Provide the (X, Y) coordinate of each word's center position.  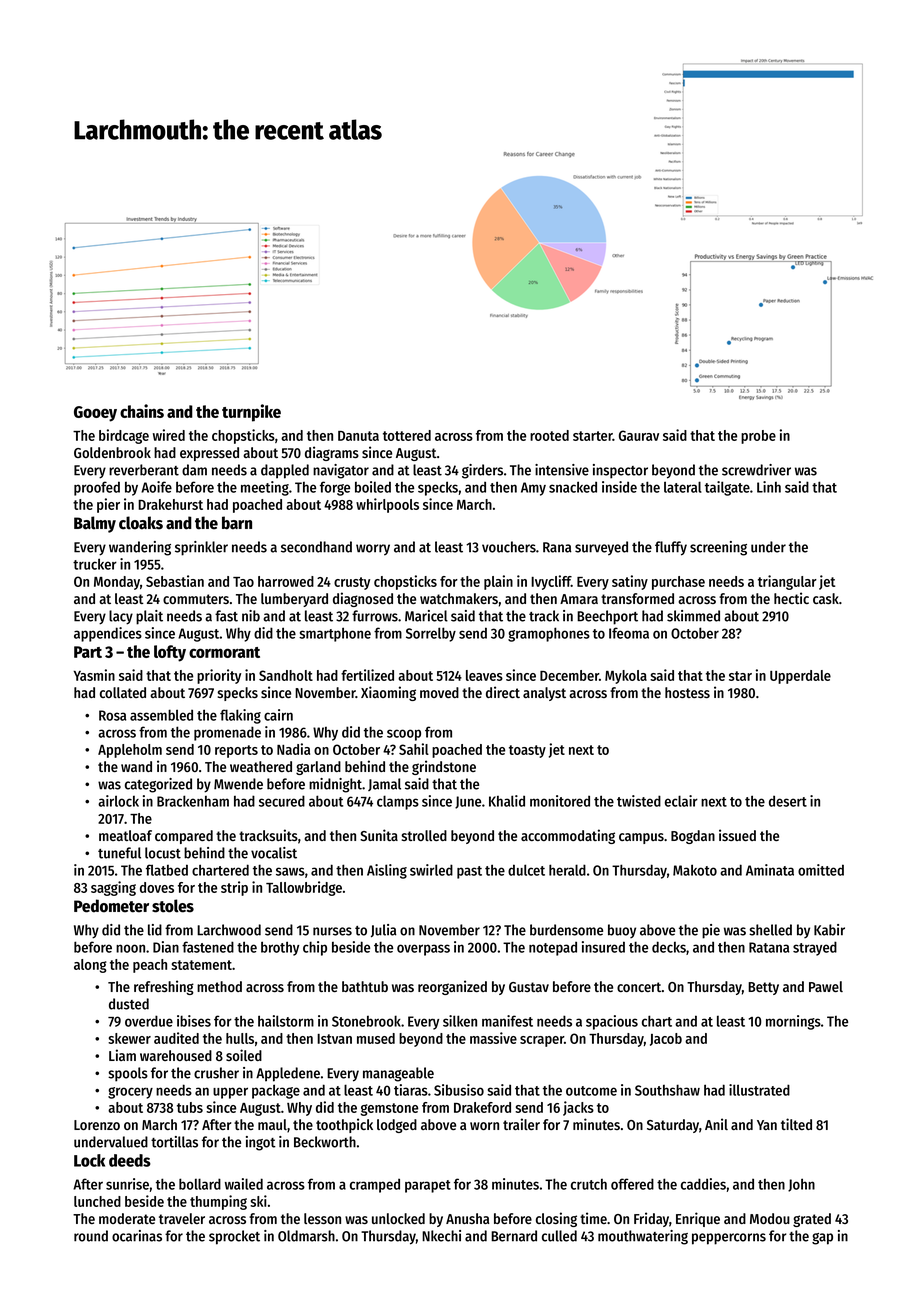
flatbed (167, 870)
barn (237, 523)
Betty (763, 988)
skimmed (693, 616)
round (91, 1236)
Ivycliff (551, 582)
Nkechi (441, 1236)
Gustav (529, 987)
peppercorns (729, 1239)
